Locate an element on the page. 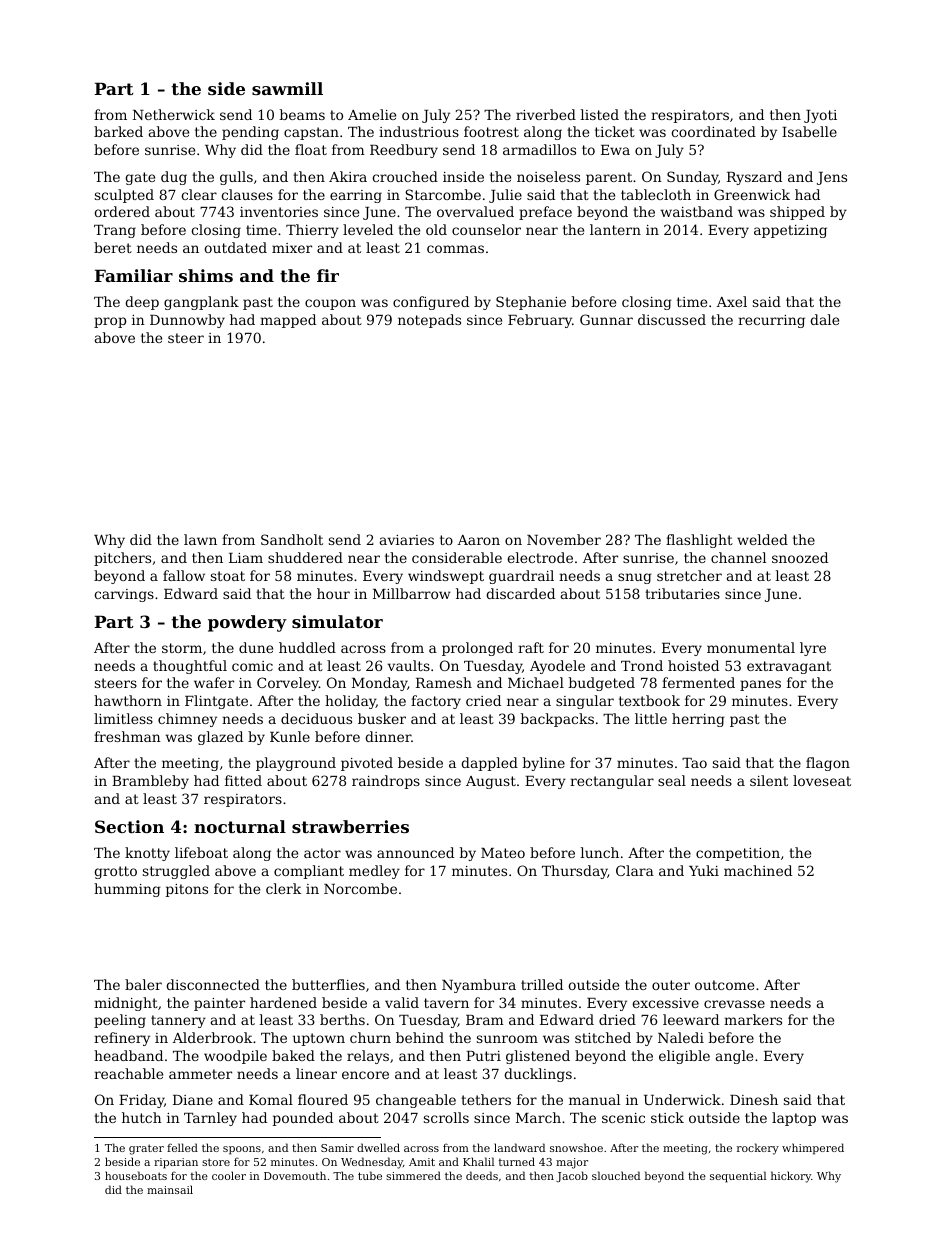 The height and width of the document is (1233, 952). listed is located at coordinates (600, 114).
